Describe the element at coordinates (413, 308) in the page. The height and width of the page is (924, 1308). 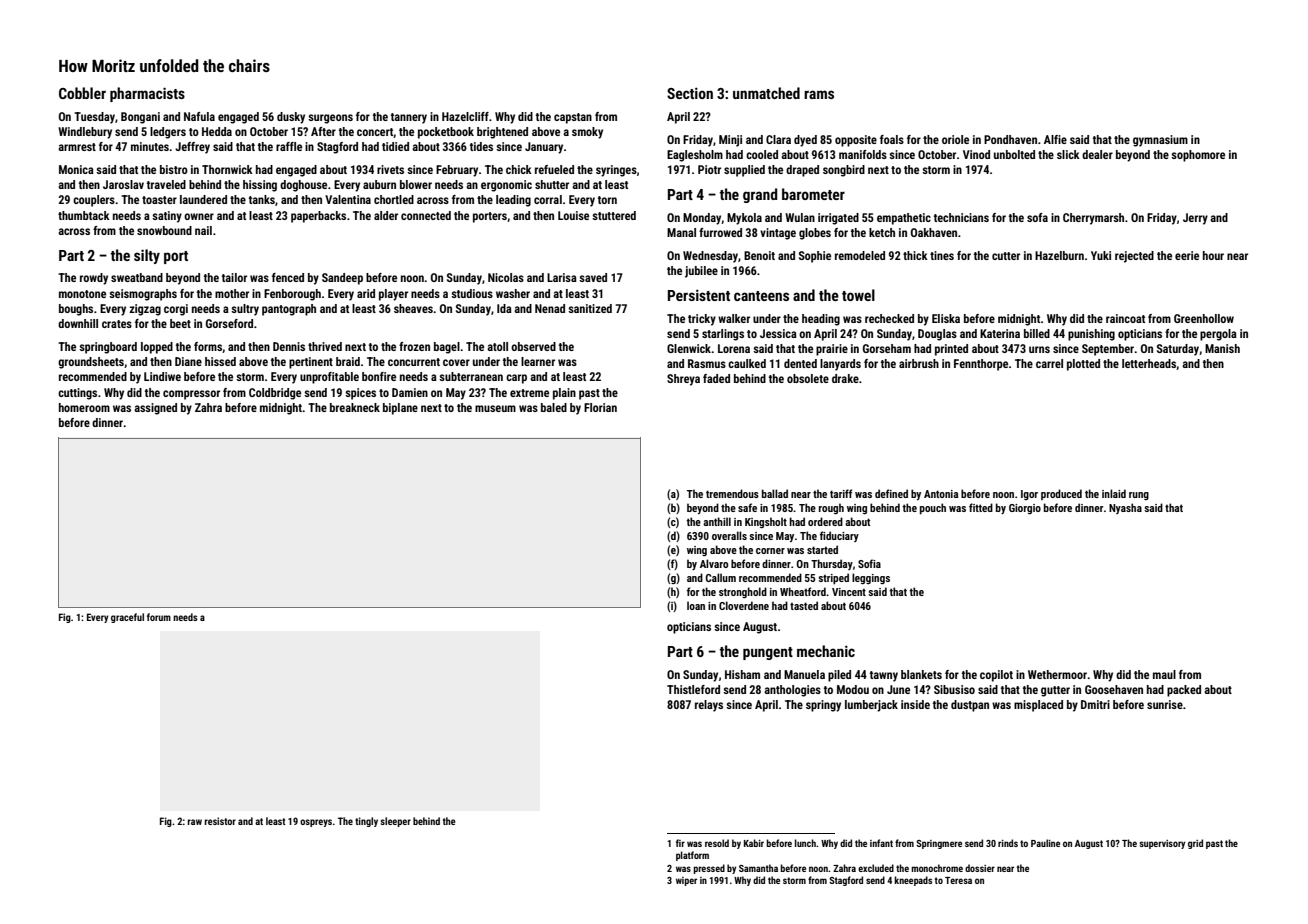
I see `sheaves` at that location.
